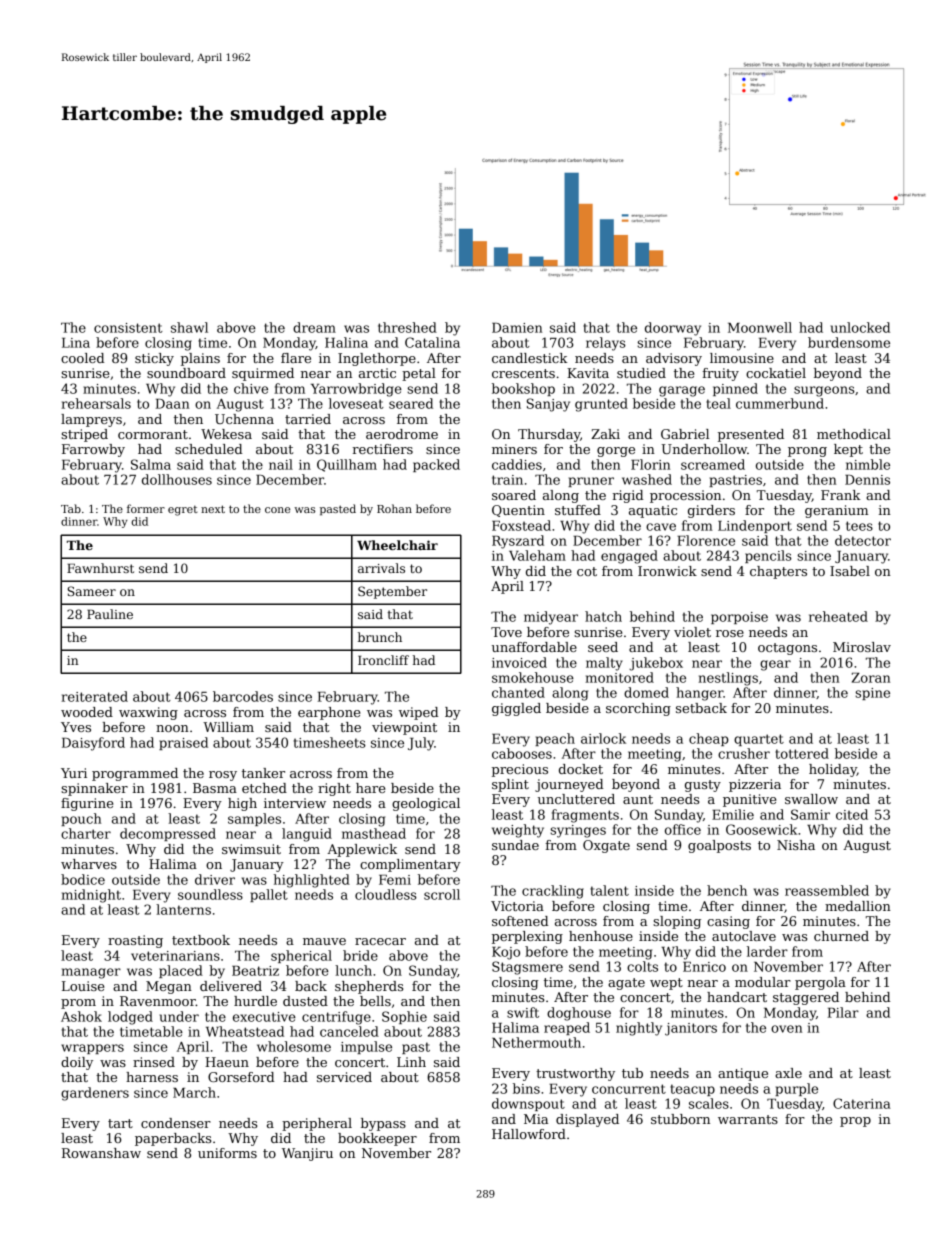 The height and width of the screenshot is (1233, 952). What do you see at coordinates (673, 329) in the screenshot?
I see `doorway` at bounding box center [673, 329].
